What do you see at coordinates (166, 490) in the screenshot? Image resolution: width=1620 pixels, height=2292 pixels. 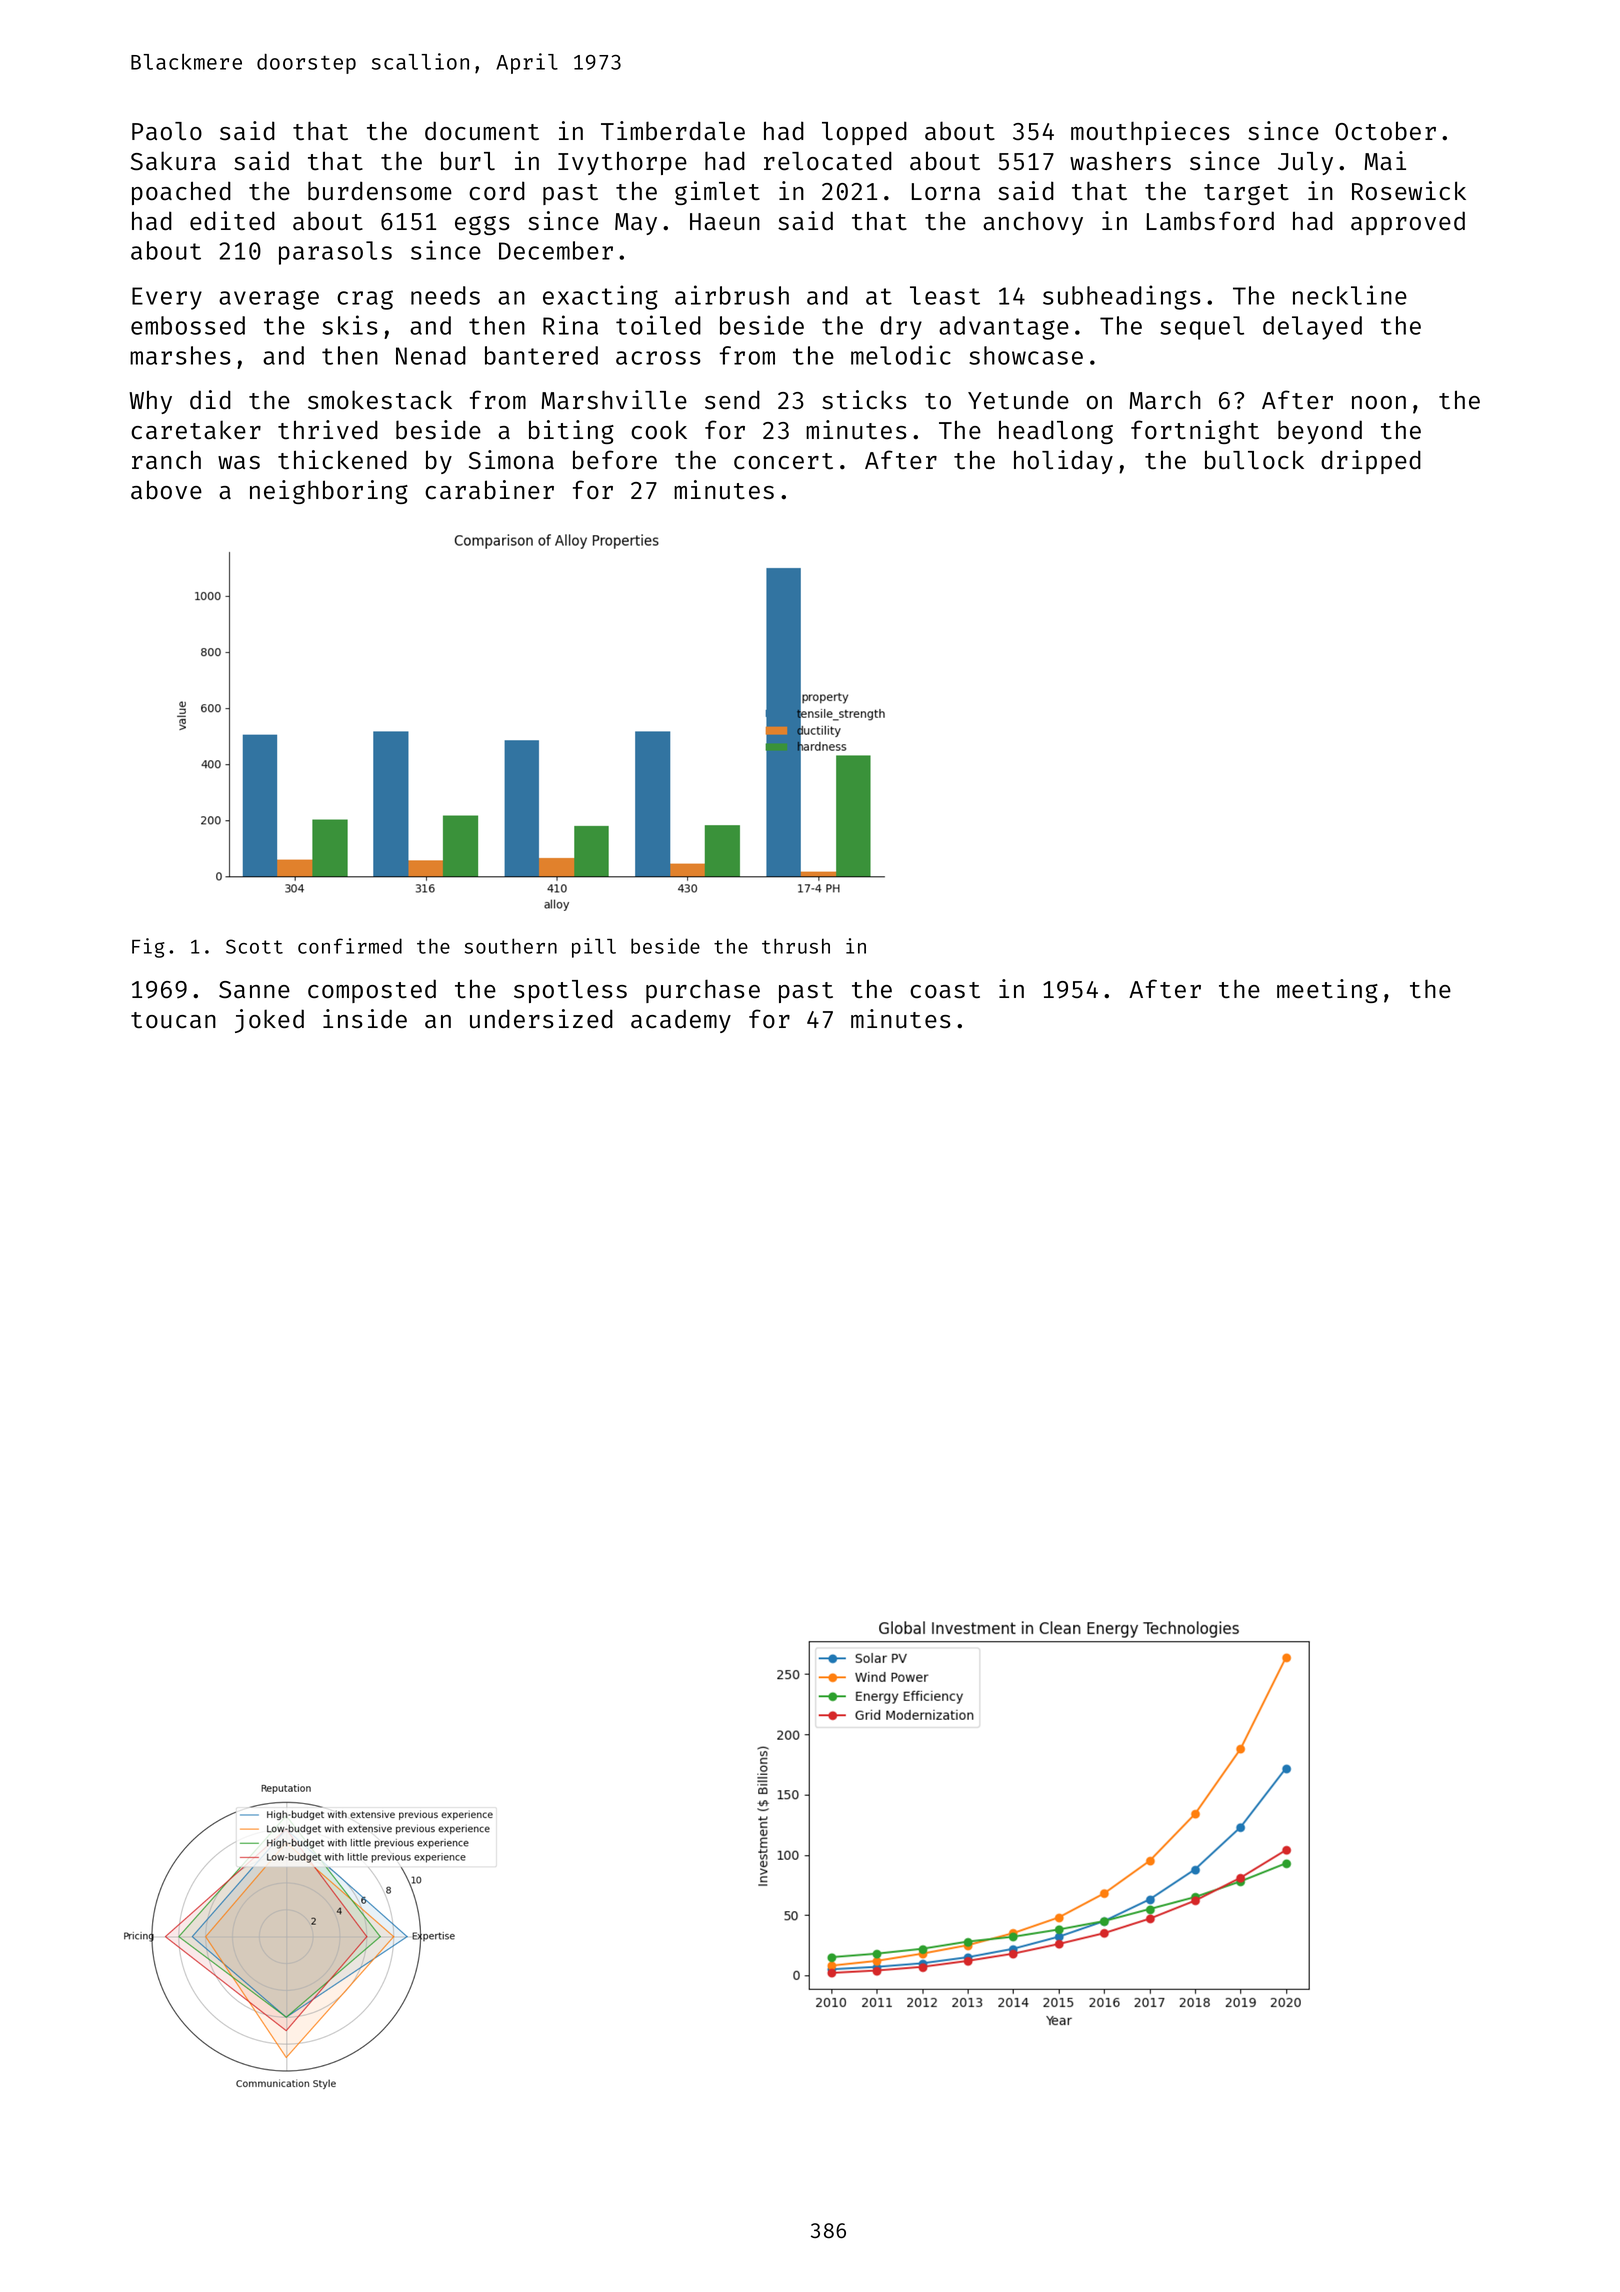 I see `above` at bounding box center [166, 490].
